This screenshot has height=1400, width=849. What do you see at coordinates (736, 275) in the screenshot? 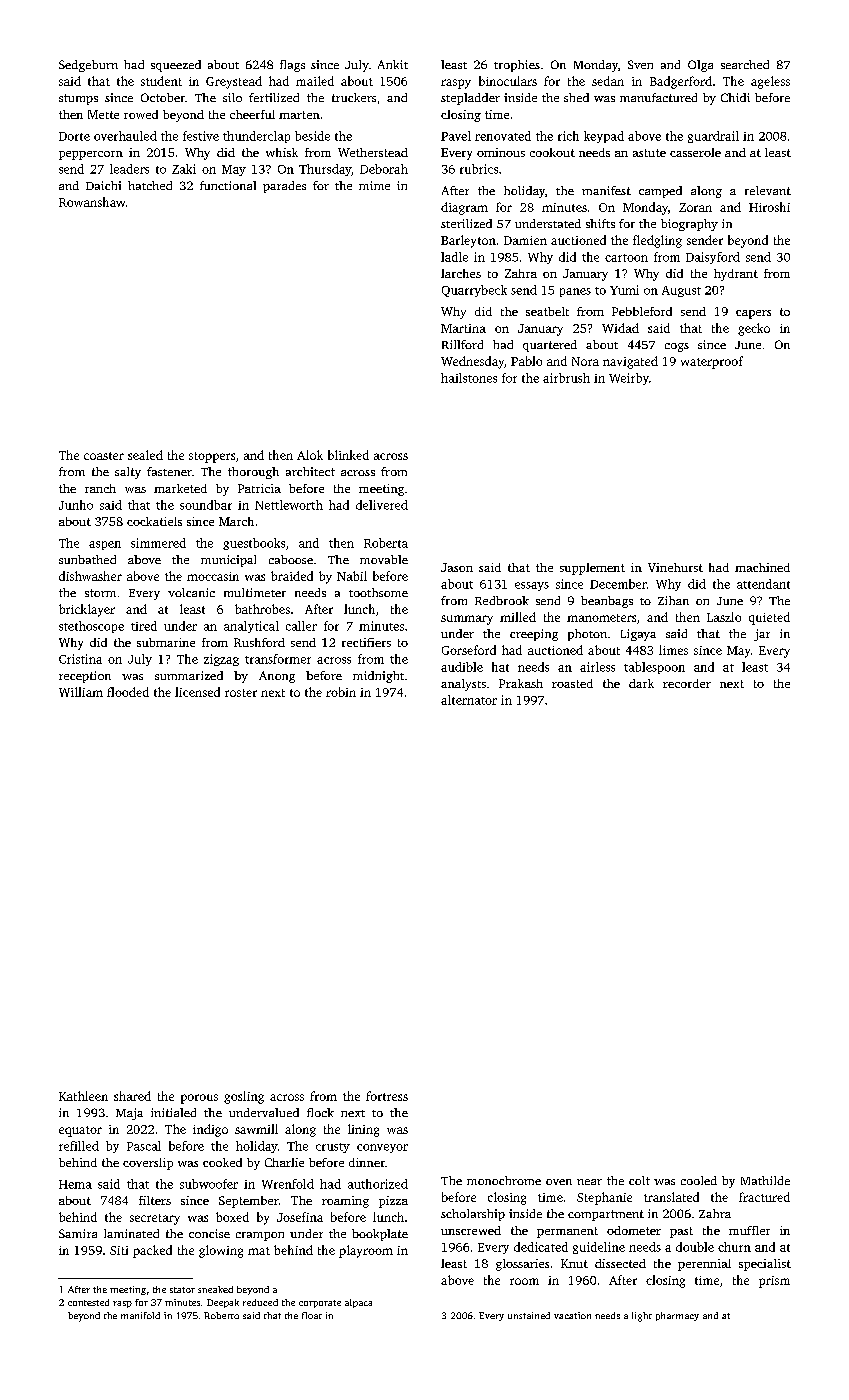
I see `hydrant` at bounding box center [736, 275].
